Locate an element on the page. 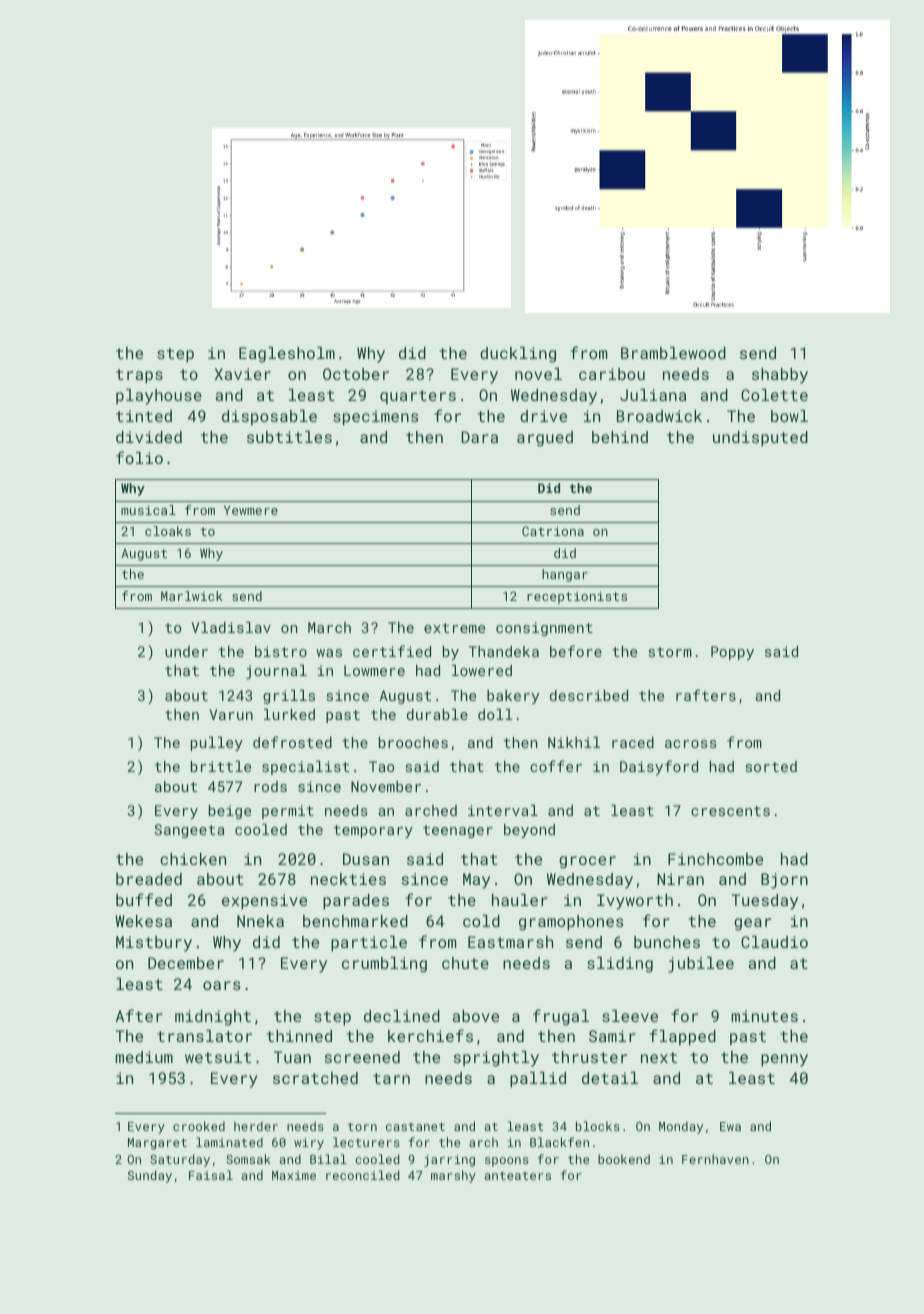 The height and width of the image is (1314, 924). marshy is located at coordinates (453, 1176).
